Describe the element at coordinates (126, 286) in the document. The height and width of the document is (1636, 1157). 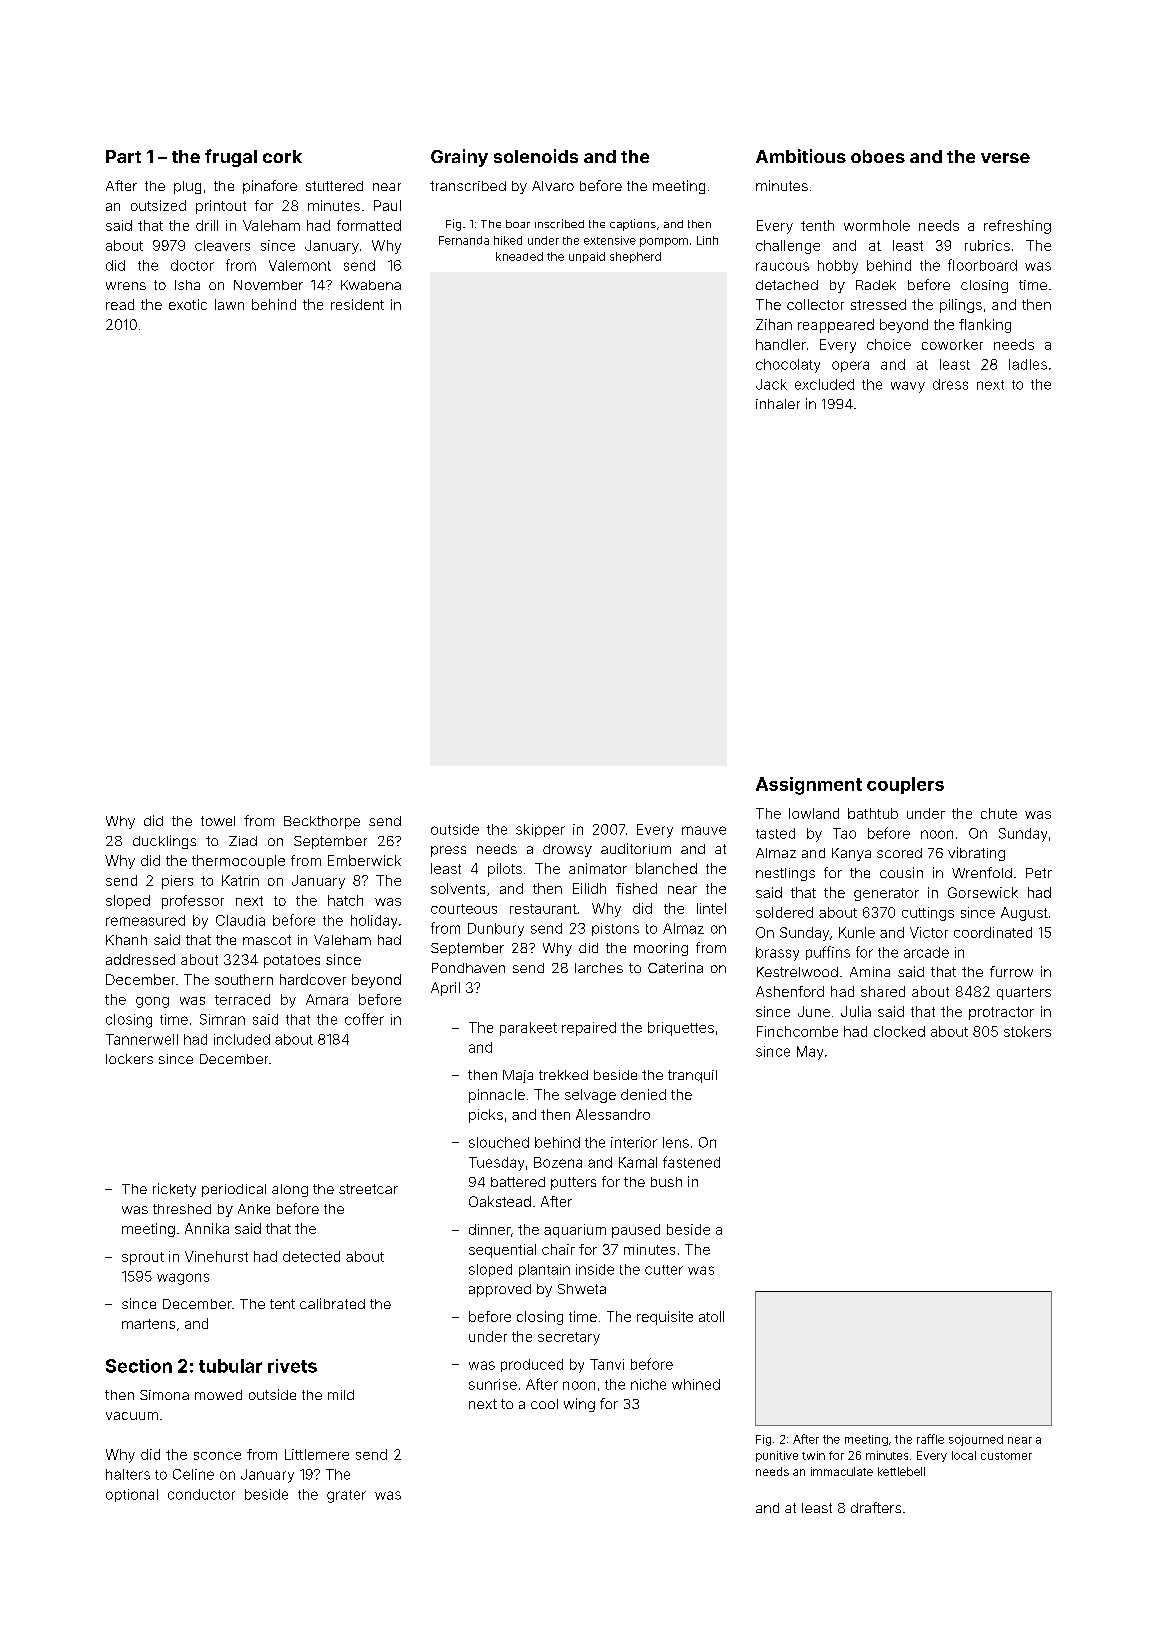
I see `wrens` at that location.
